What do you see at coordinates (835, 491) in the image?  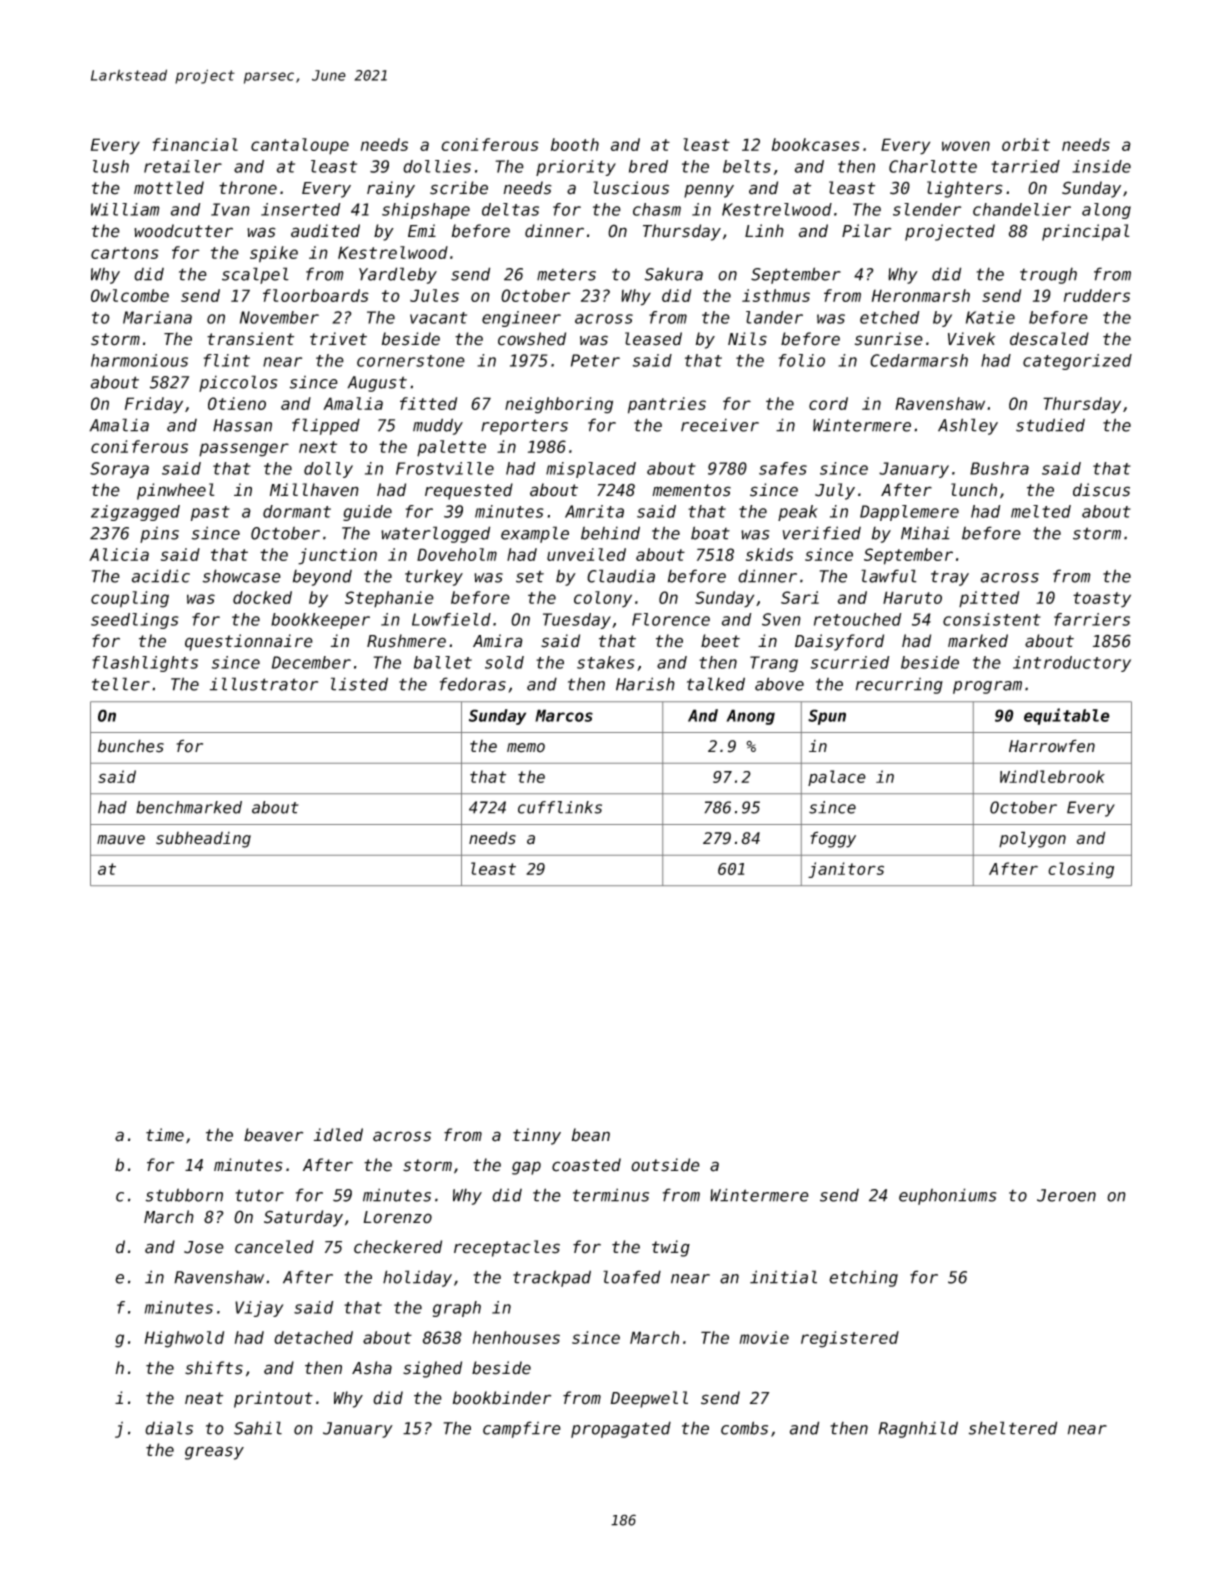 I see `July` at bounding box center [835, 491].
